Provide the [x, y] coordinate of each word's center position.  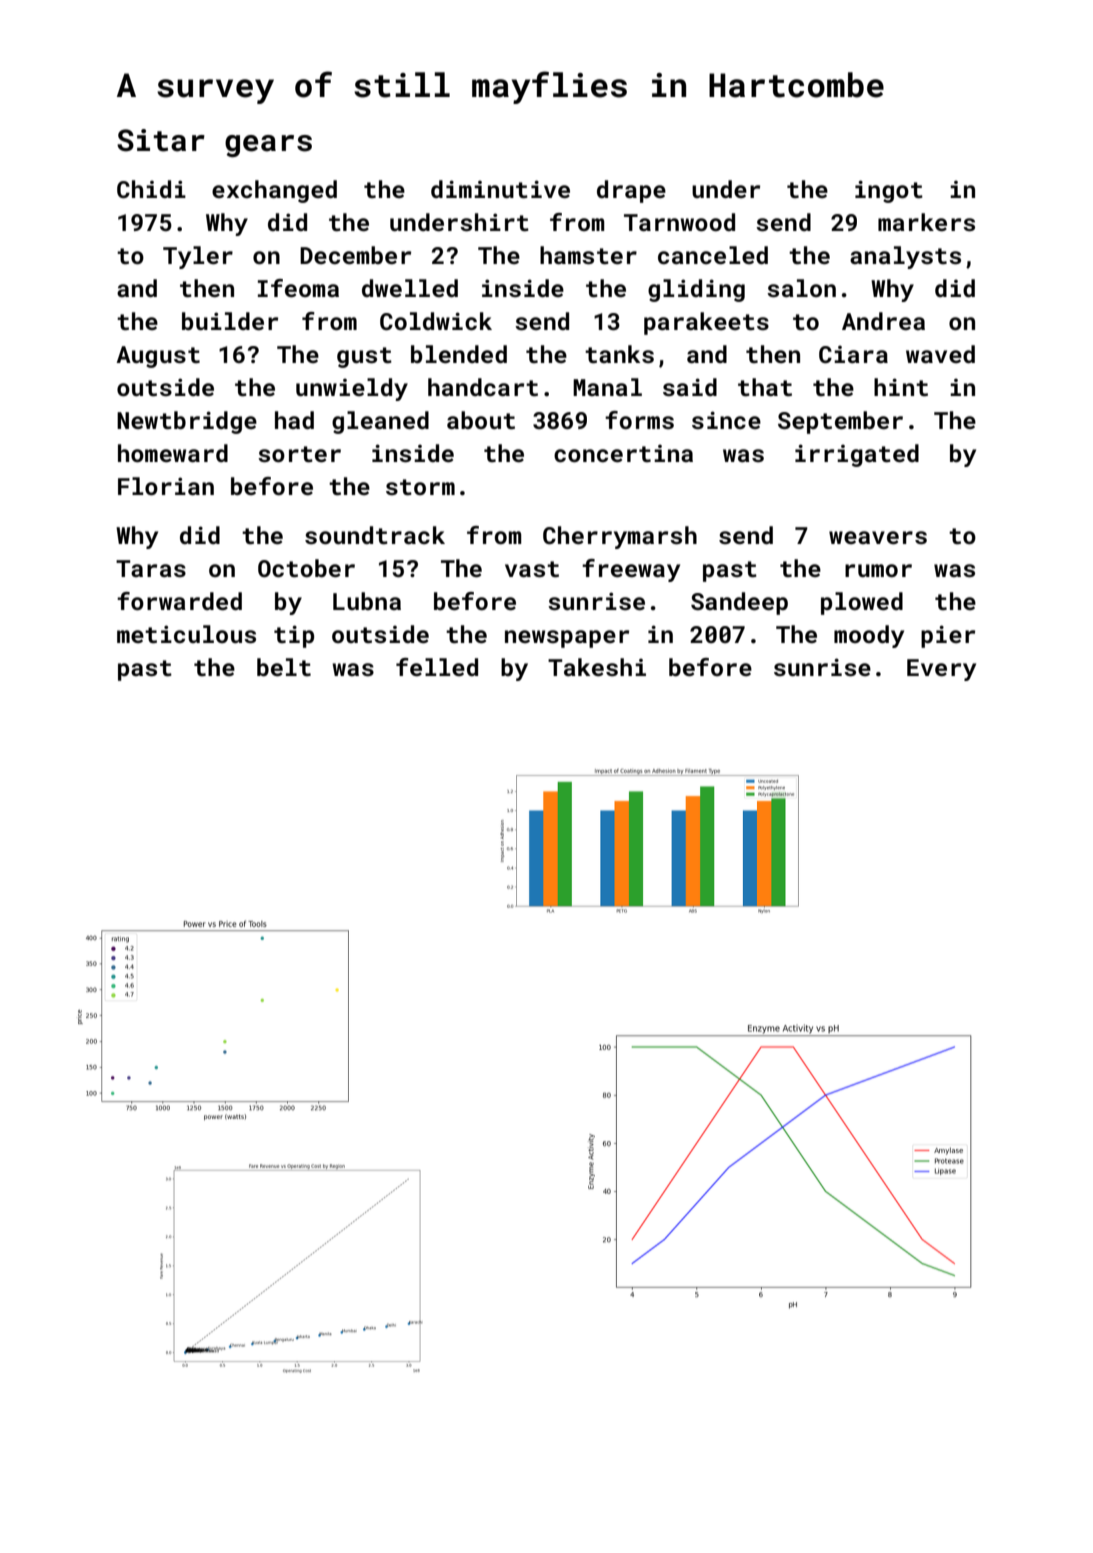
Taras [151, 568]
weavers [878, 537]
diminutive [500, 189]
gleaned [380, 422]
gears [268, 146]
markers [926, 222]
